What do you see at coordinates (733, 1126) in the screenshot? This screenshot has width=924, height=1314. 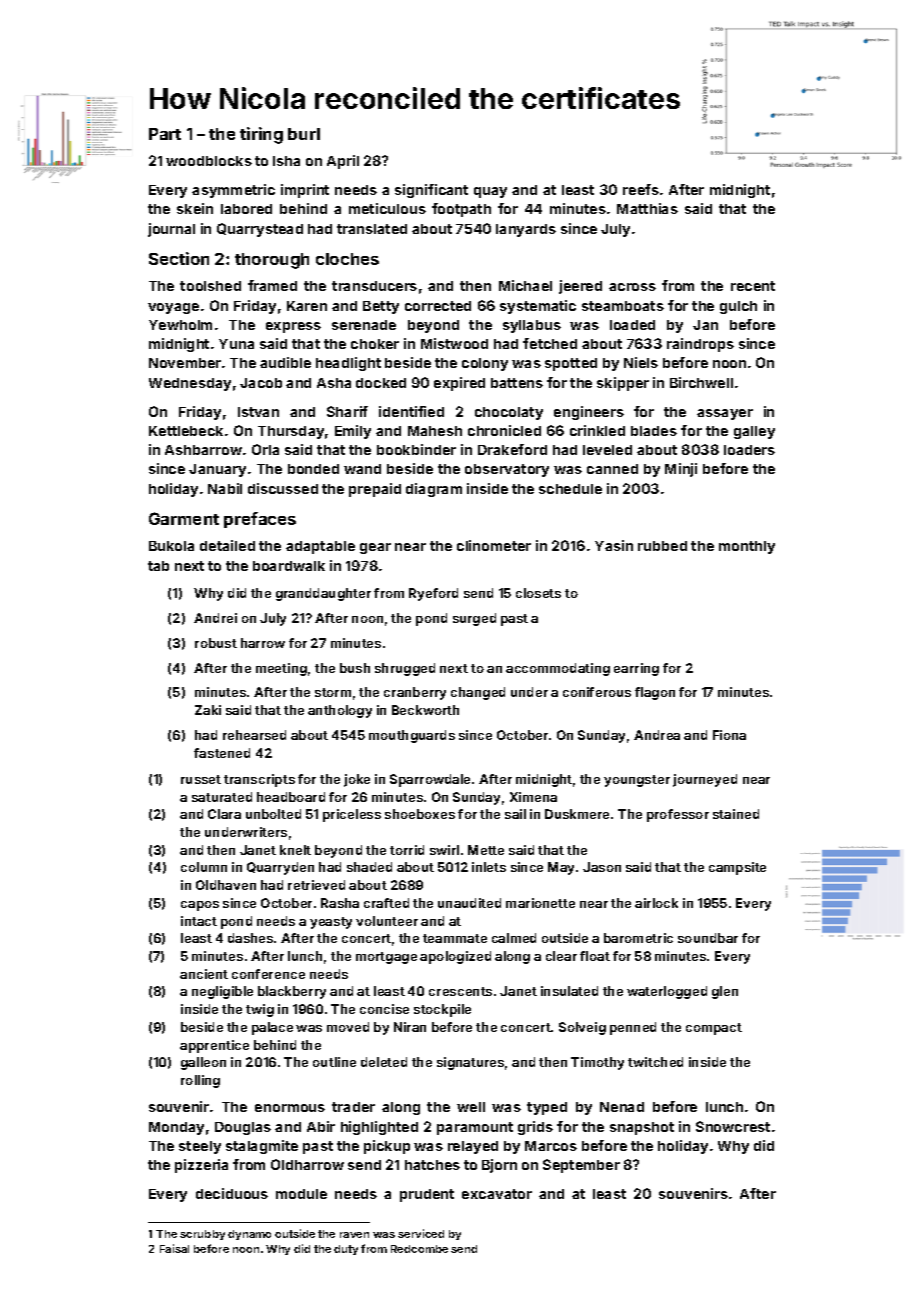 I see `Snowcrest` at bounding box center [733, 1126].
